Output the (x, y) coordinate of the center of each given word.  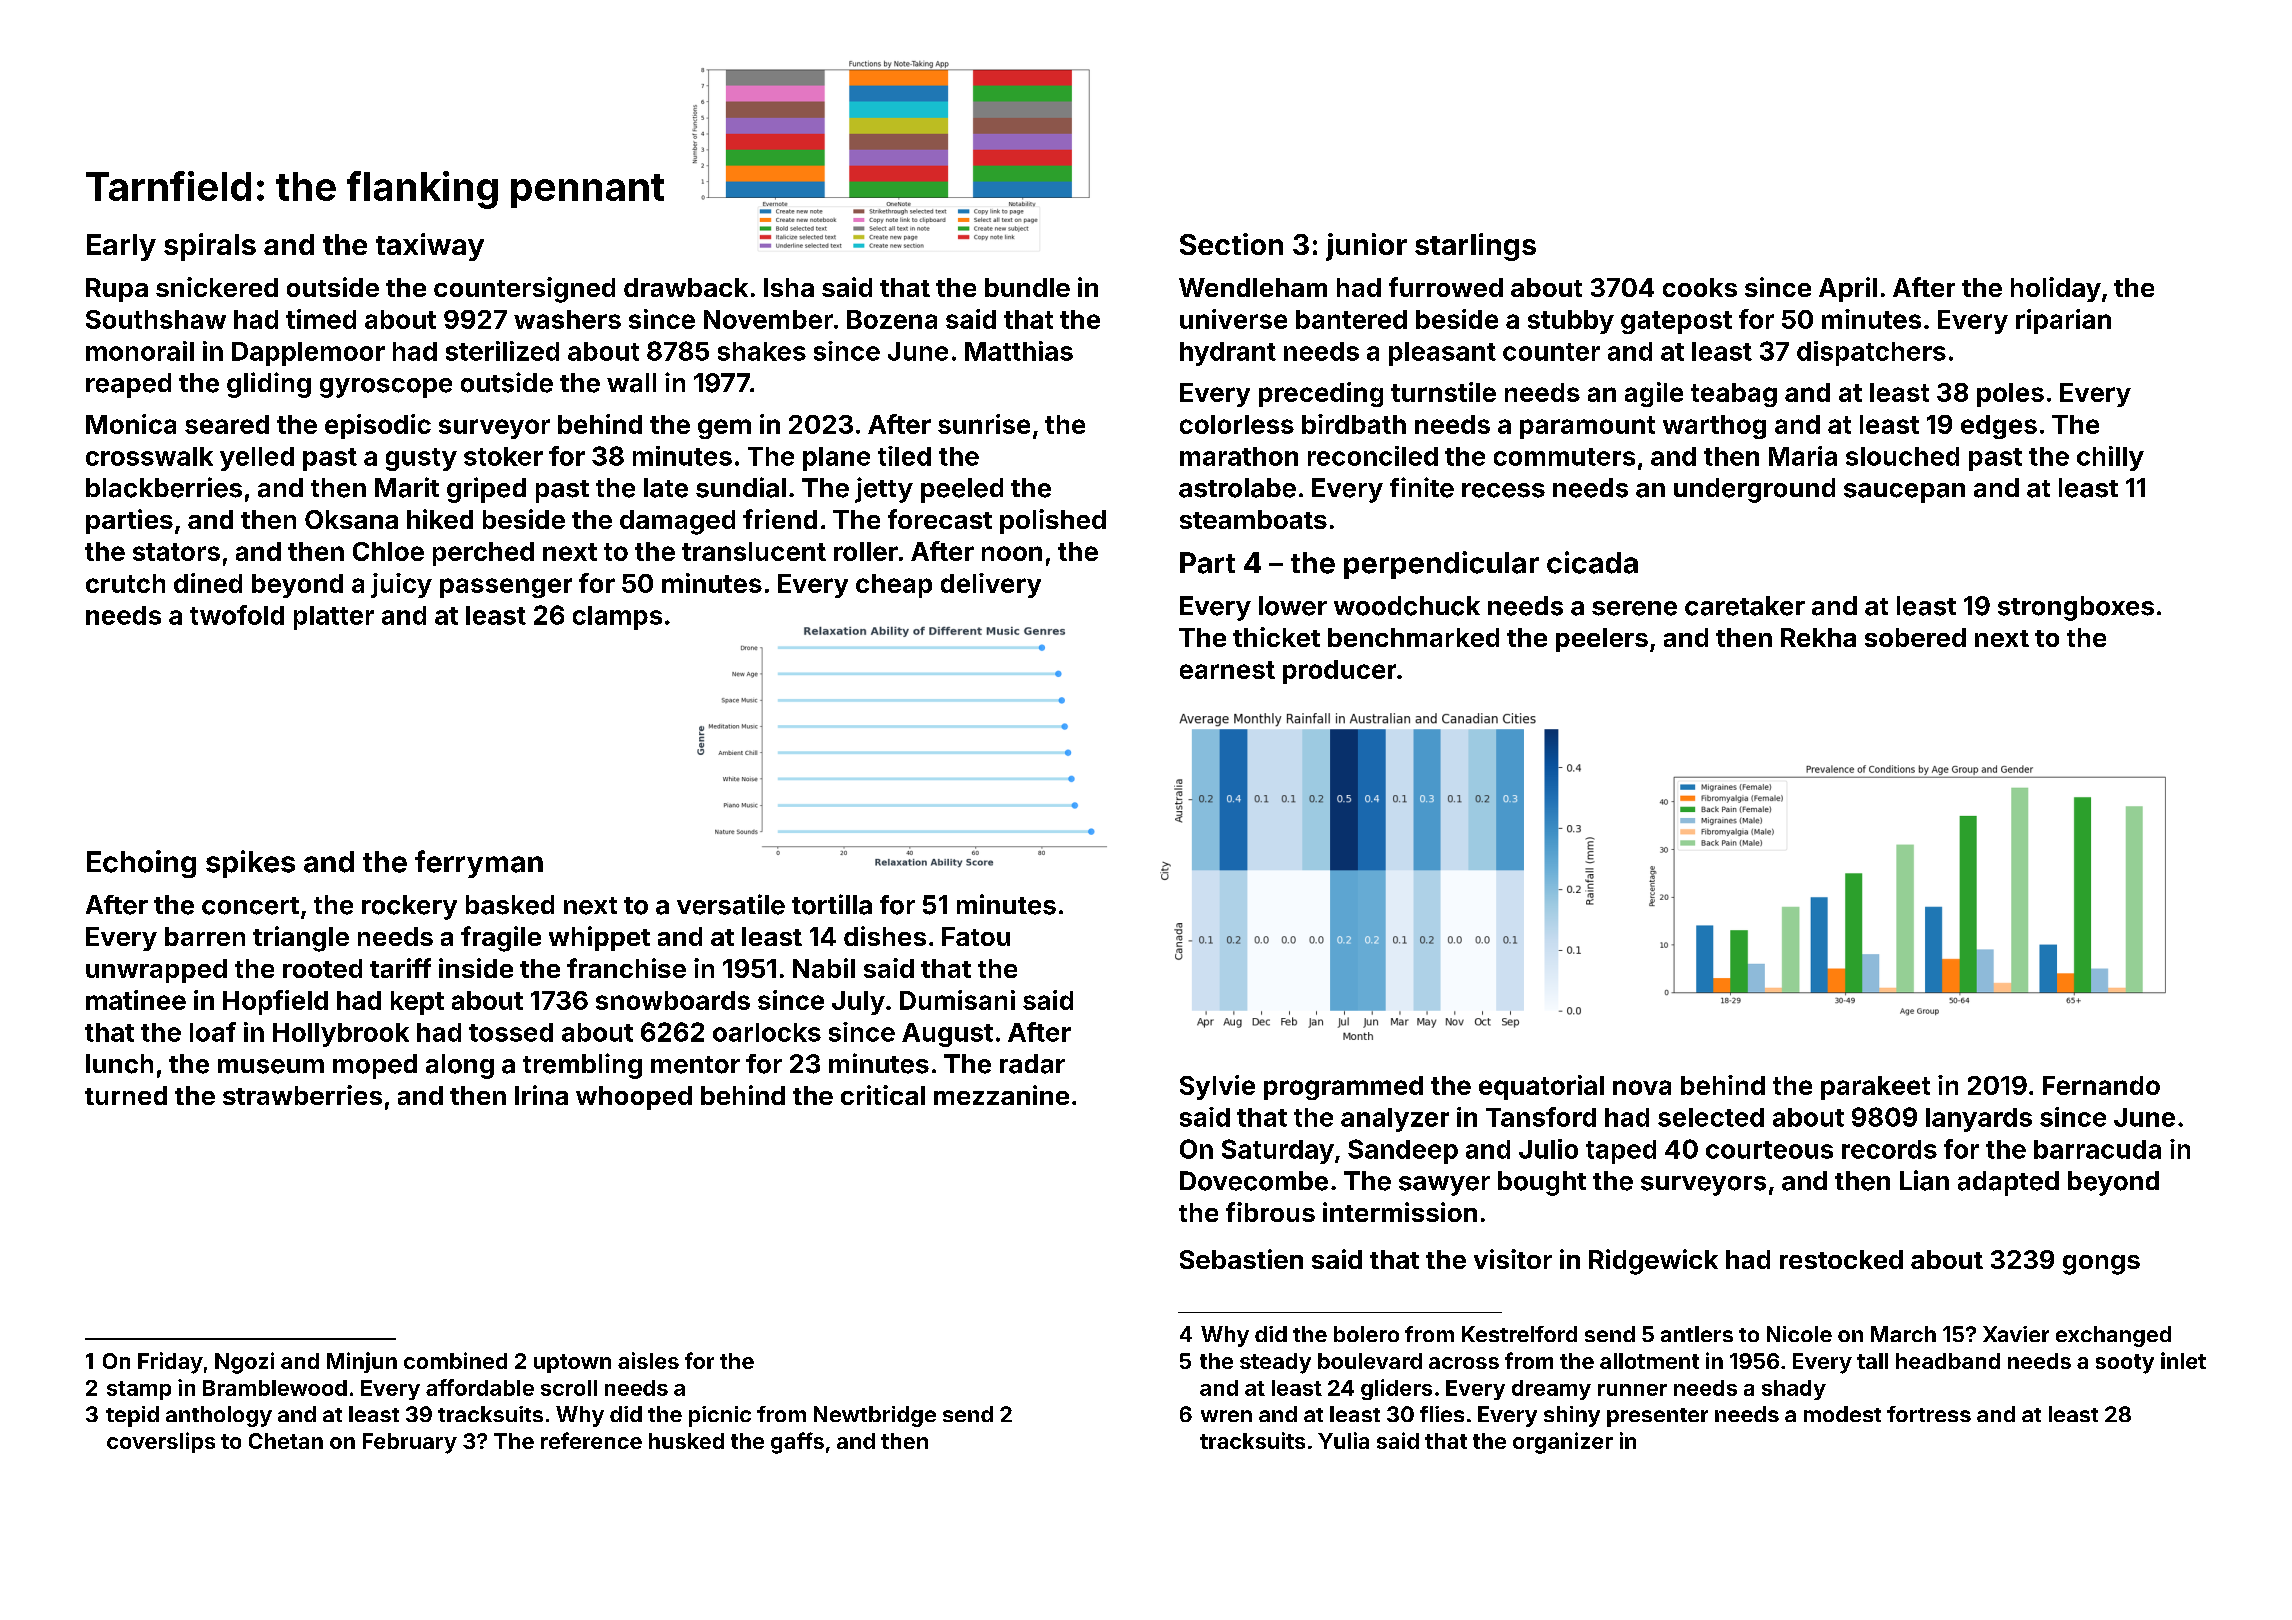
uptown (572, 1363)
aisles (648, 1360)
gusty (421, 459)
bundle (1027, 287)
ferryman (479, 864)
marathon (1239, 456)
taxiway (430, 247)
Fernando (2101, 1085)
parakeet (1875, 1088)
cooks (1700, 287)
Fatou (976, 936)
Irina (541, 1095)
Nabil (824, 968)
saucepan (1904, 493)
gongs (2101, 1265)
